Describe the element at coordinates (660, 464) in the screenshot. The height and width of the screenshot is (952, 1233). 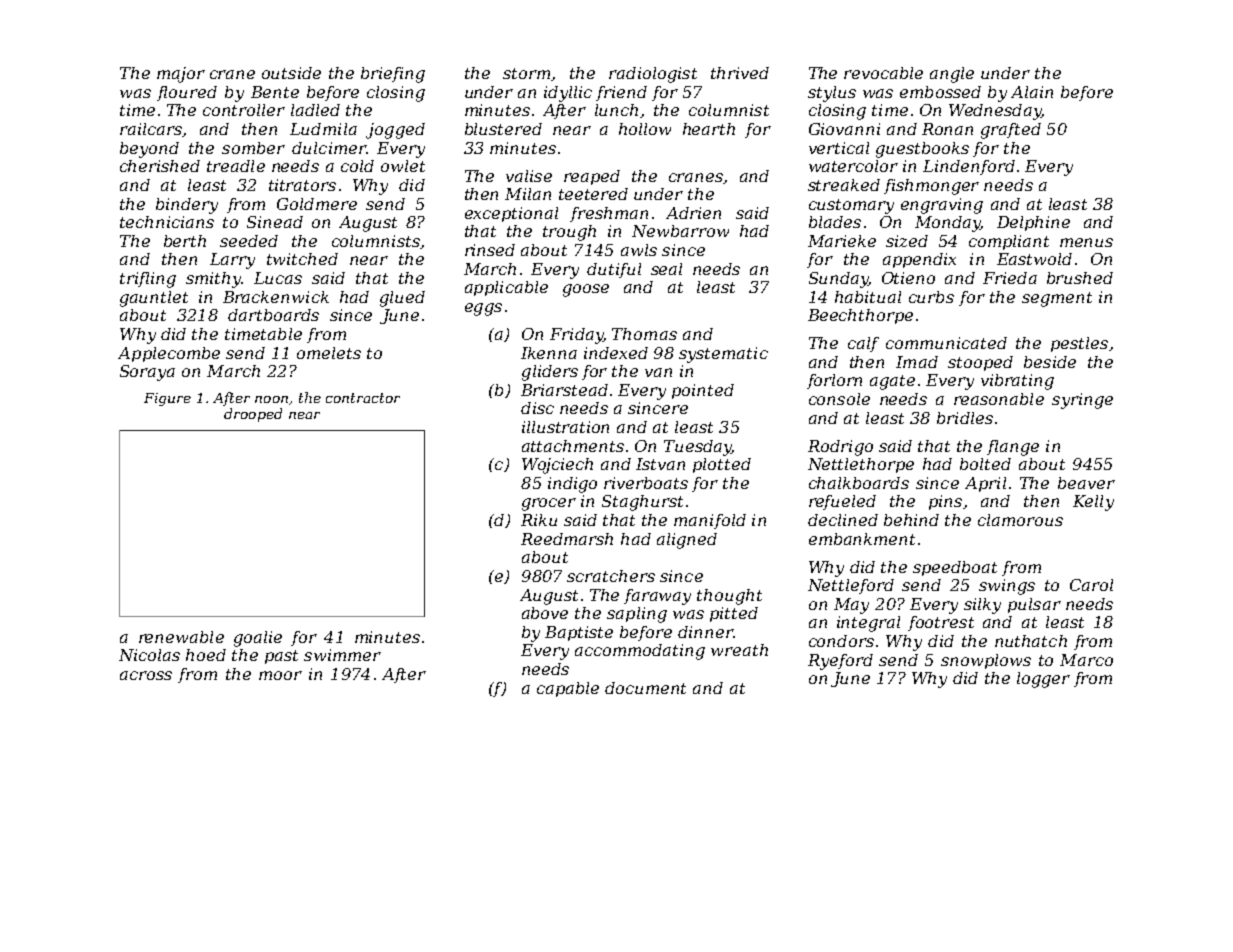
I see `Istvan` at that location.
